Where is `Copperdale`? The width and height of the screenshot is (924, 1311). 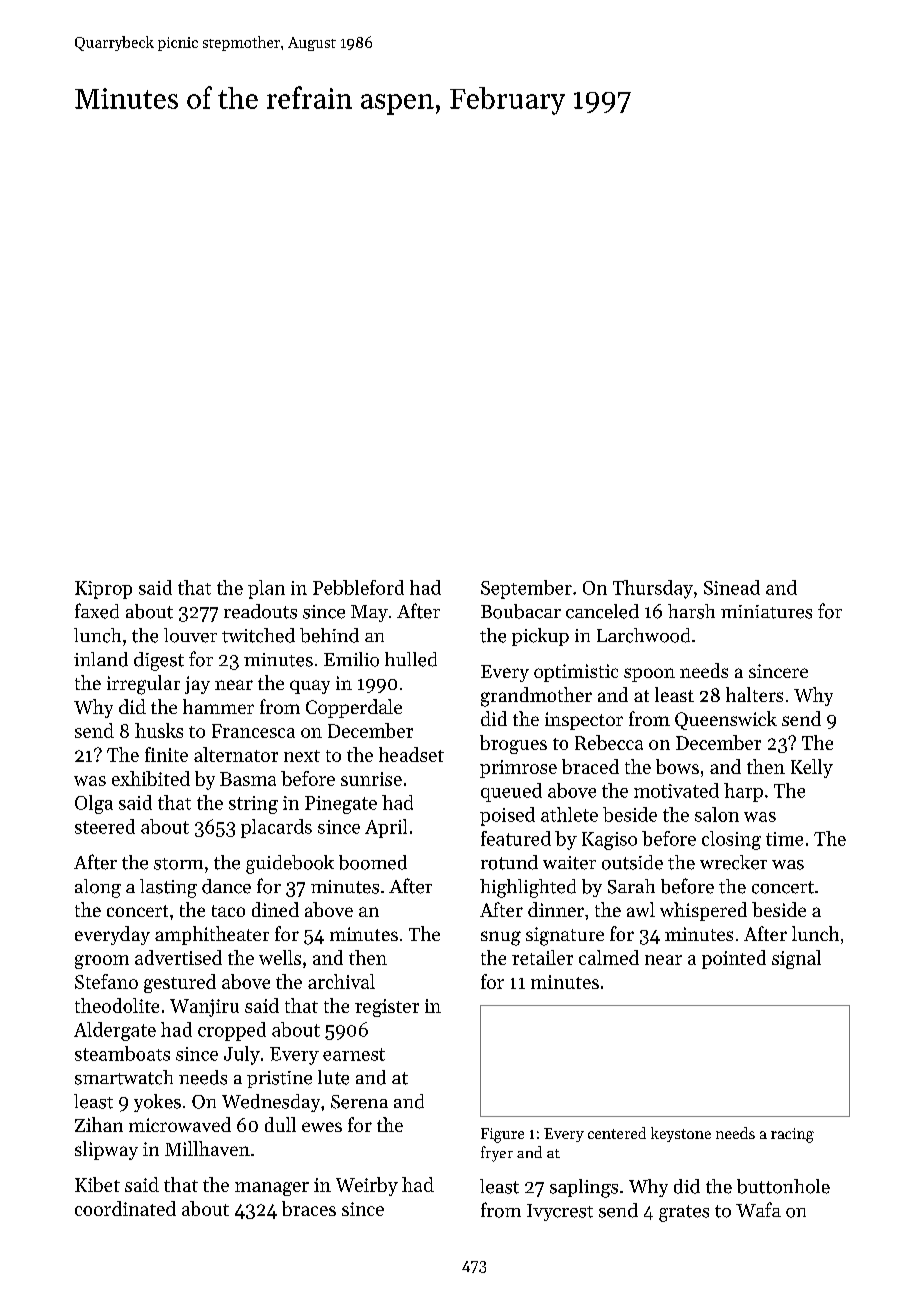
Copperdale is located at coordinates (354, 708).
